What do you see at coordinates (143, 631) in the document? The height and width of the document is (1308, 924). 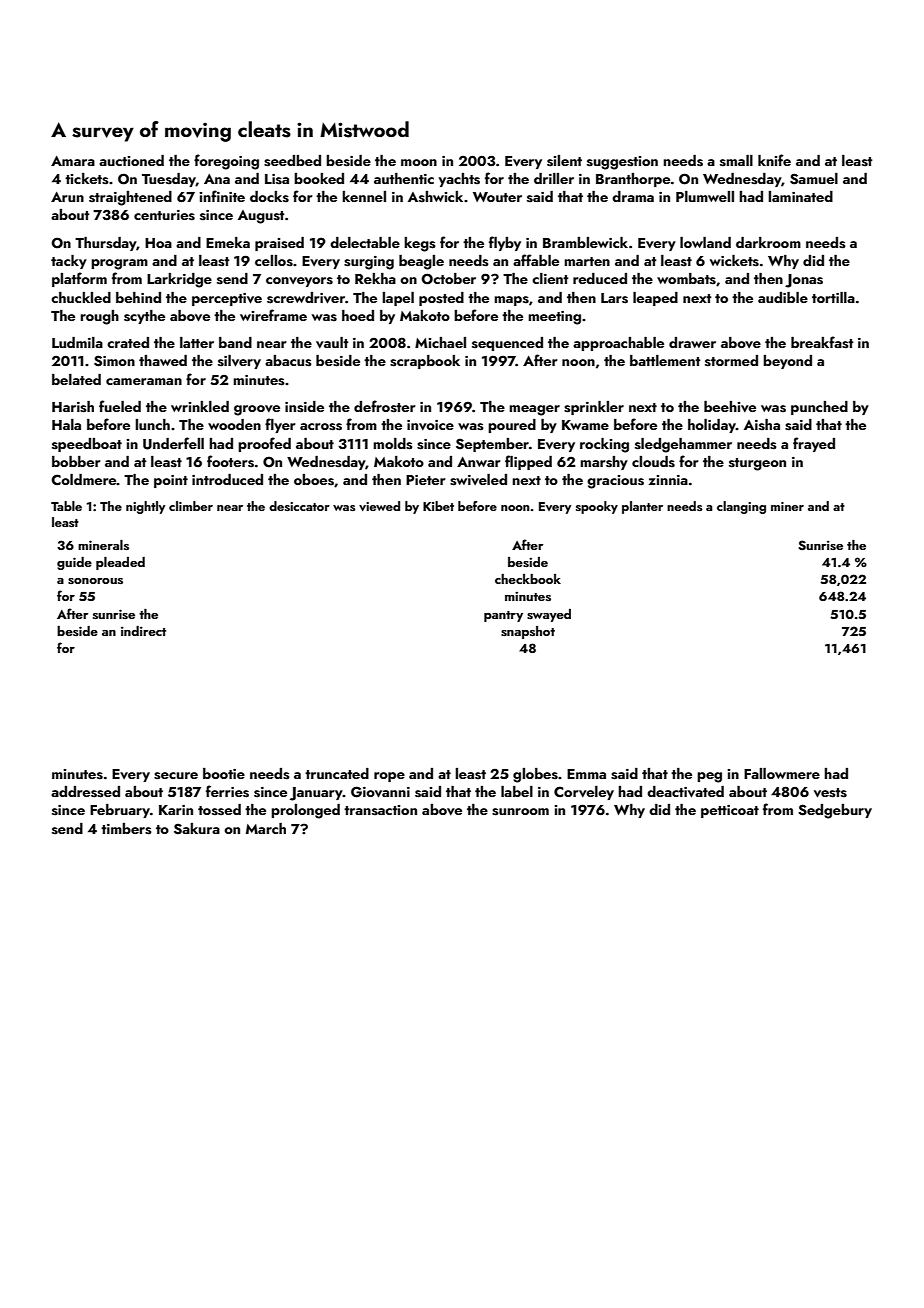 I see `indirect` at bounding box center [143, 631].
